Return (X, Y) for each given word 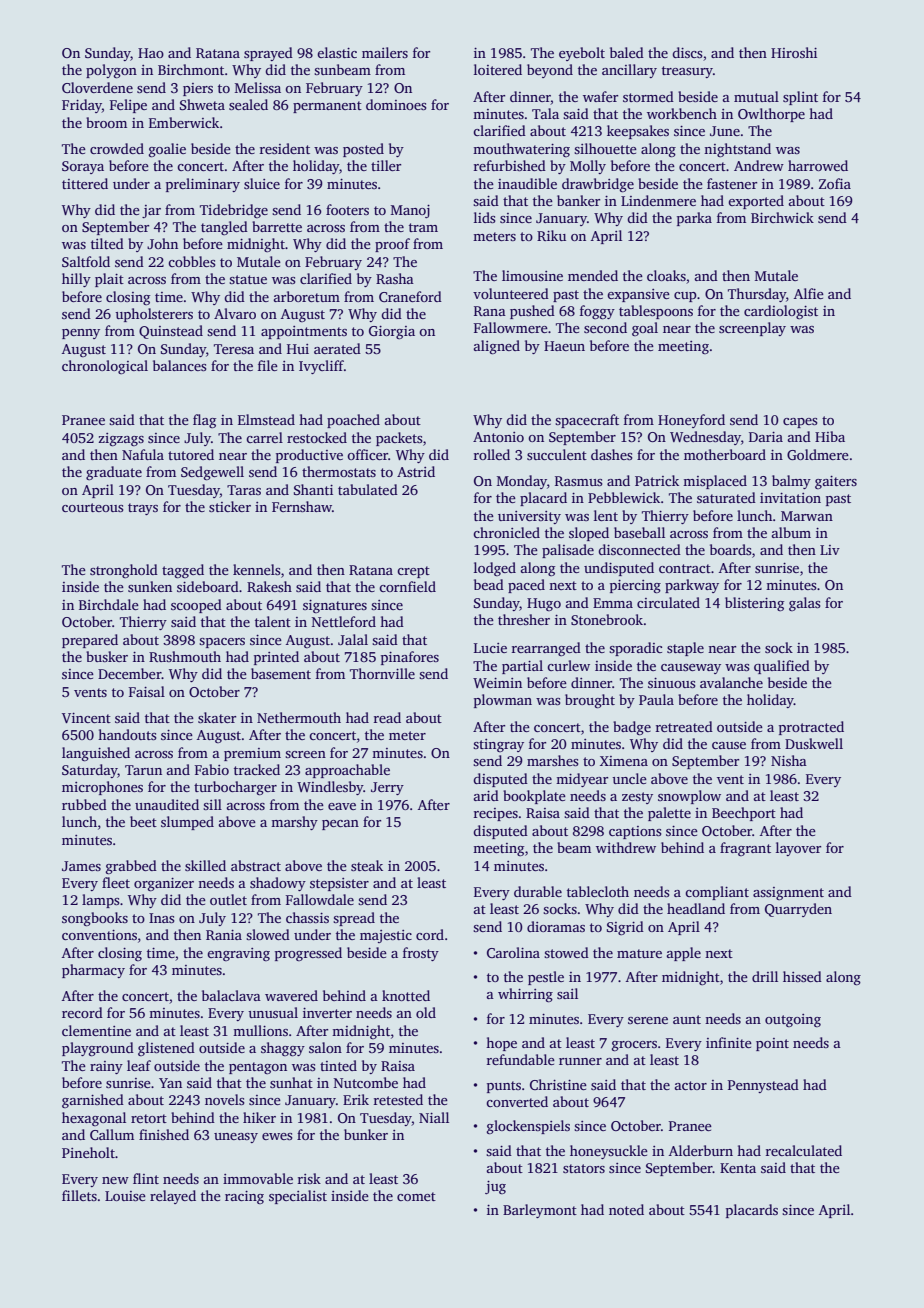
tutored (191, 454)
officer (367, 454)
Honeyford (691, 421)
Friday (82, 106)
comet (416, 1196)
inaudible (527, 183)
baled (627, 52)
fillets (79, 1195)
